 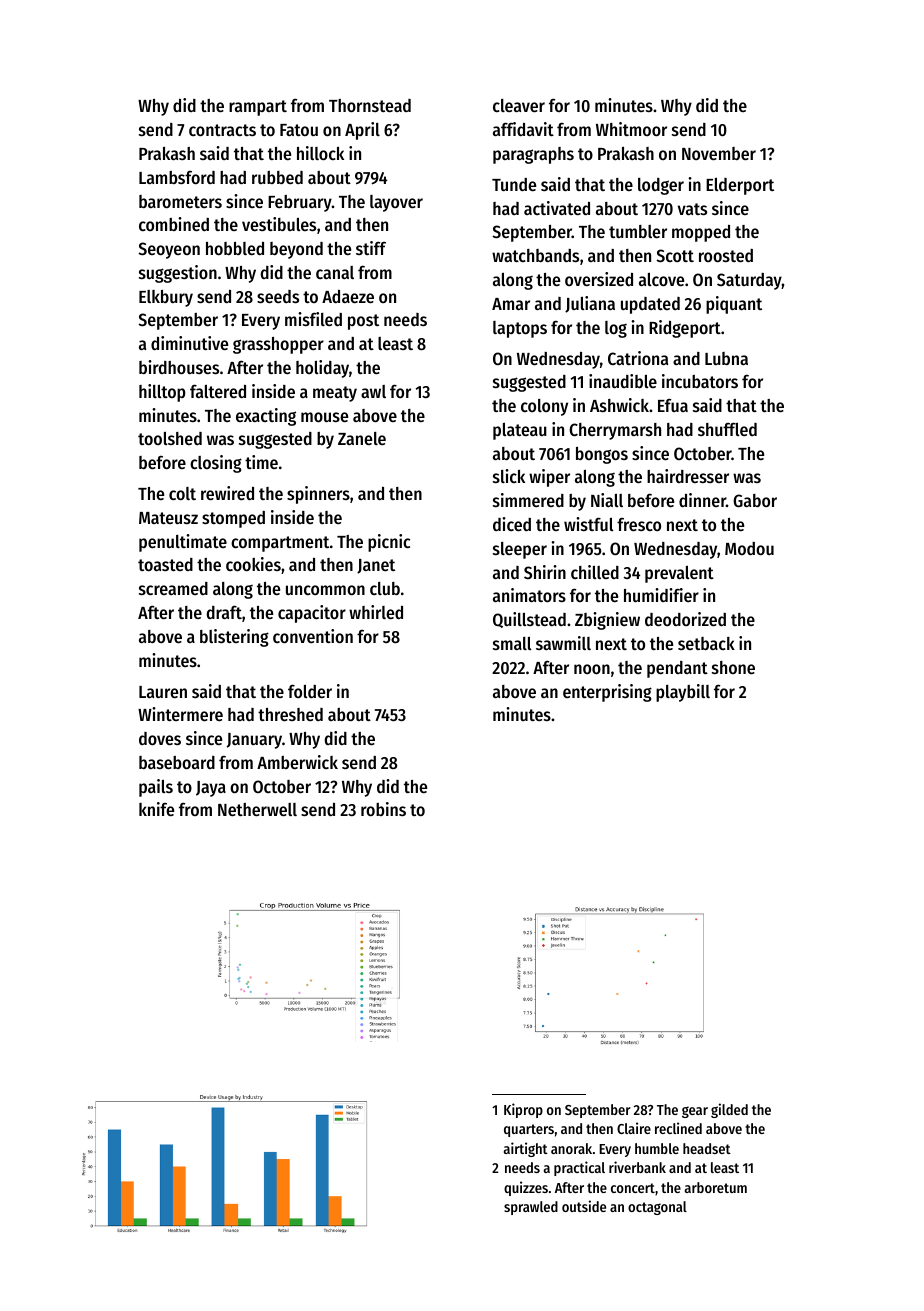 What do you see at coordinates (529, 620) in the document?
I see `Quillstead` at bounding box center [529, 620].
